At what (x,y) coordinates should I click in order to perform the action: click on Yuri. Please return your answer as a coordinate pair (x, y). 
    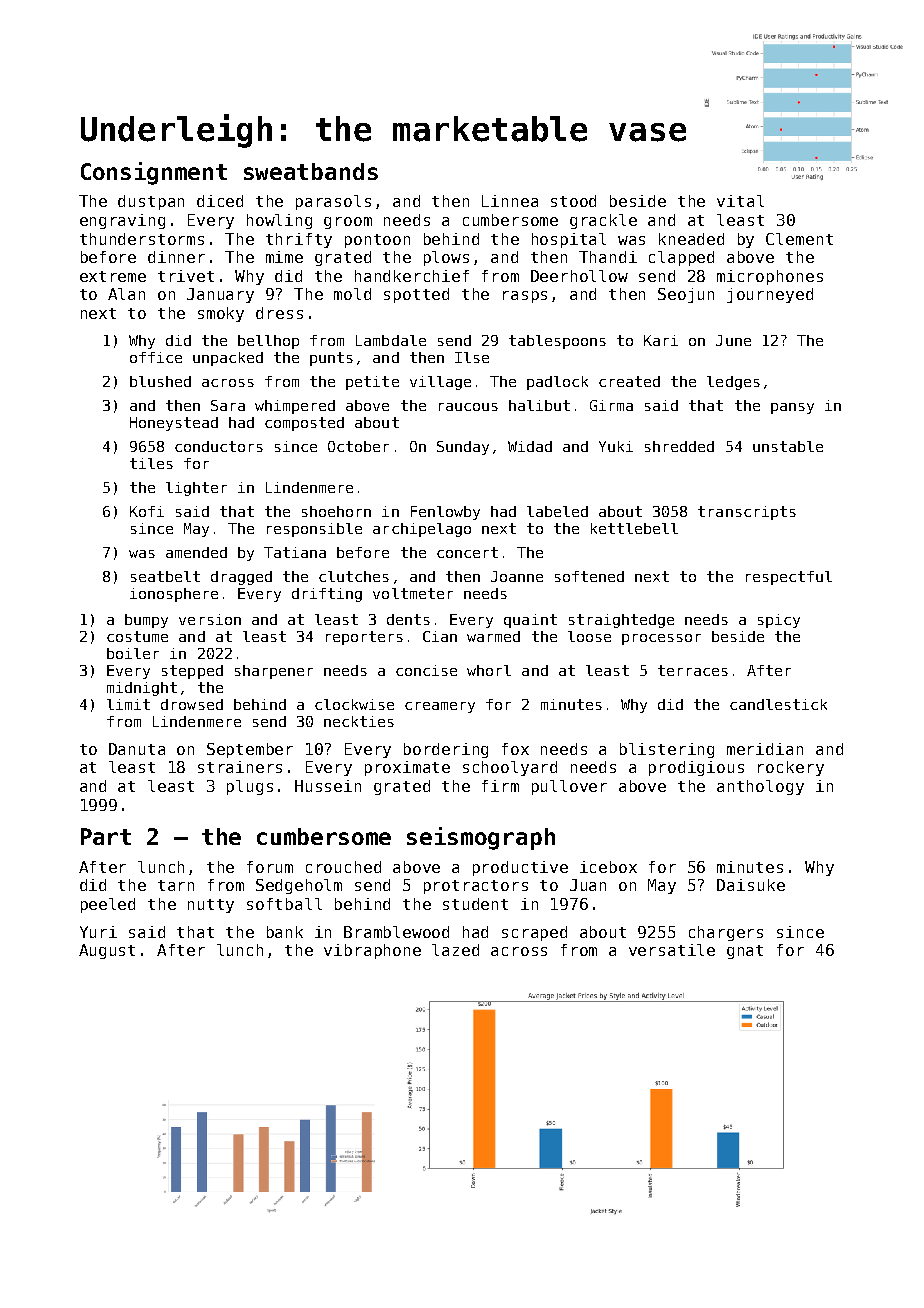
    Looking at the image, I should click on (98, 932).
